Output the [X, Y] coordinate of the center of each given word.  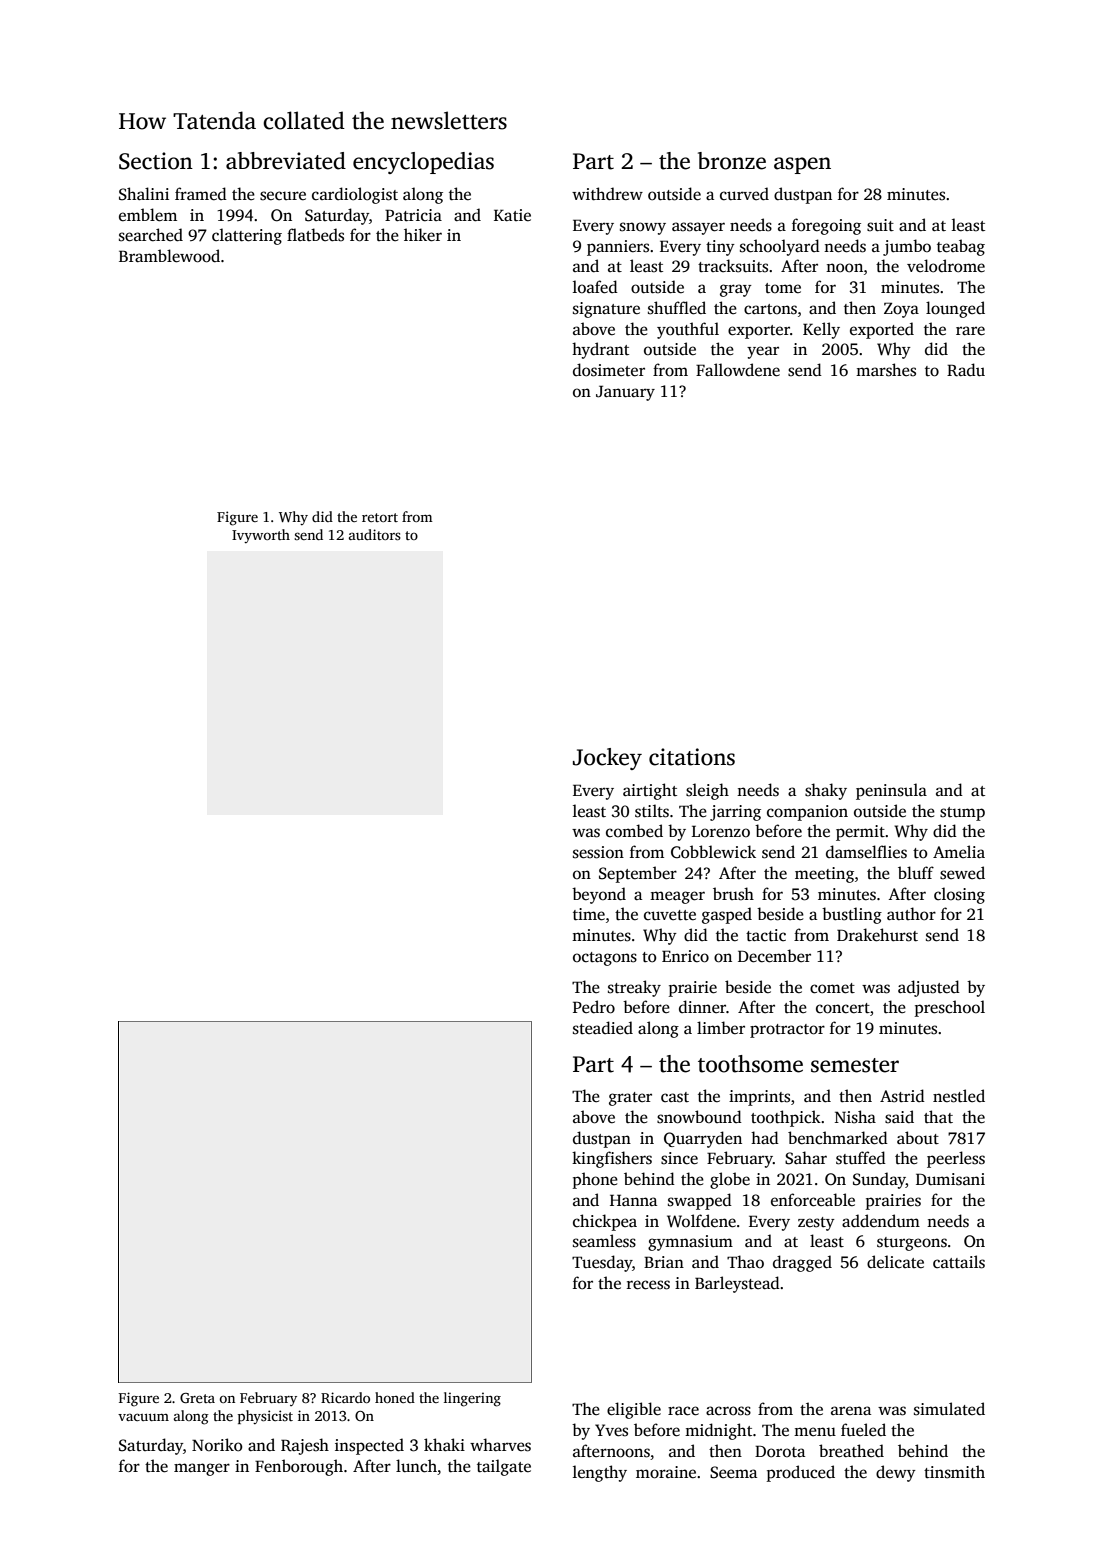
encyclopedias [423, 163]
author [911, 914]
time [589, 914]
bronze [732, 161]
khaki [444, 1444]
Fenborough [299, 1467]
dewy [896, 1473]
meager [677, 897]
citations [692, 757]
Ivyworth [261, 536]
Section [156, 161]
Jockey [607, 759]
